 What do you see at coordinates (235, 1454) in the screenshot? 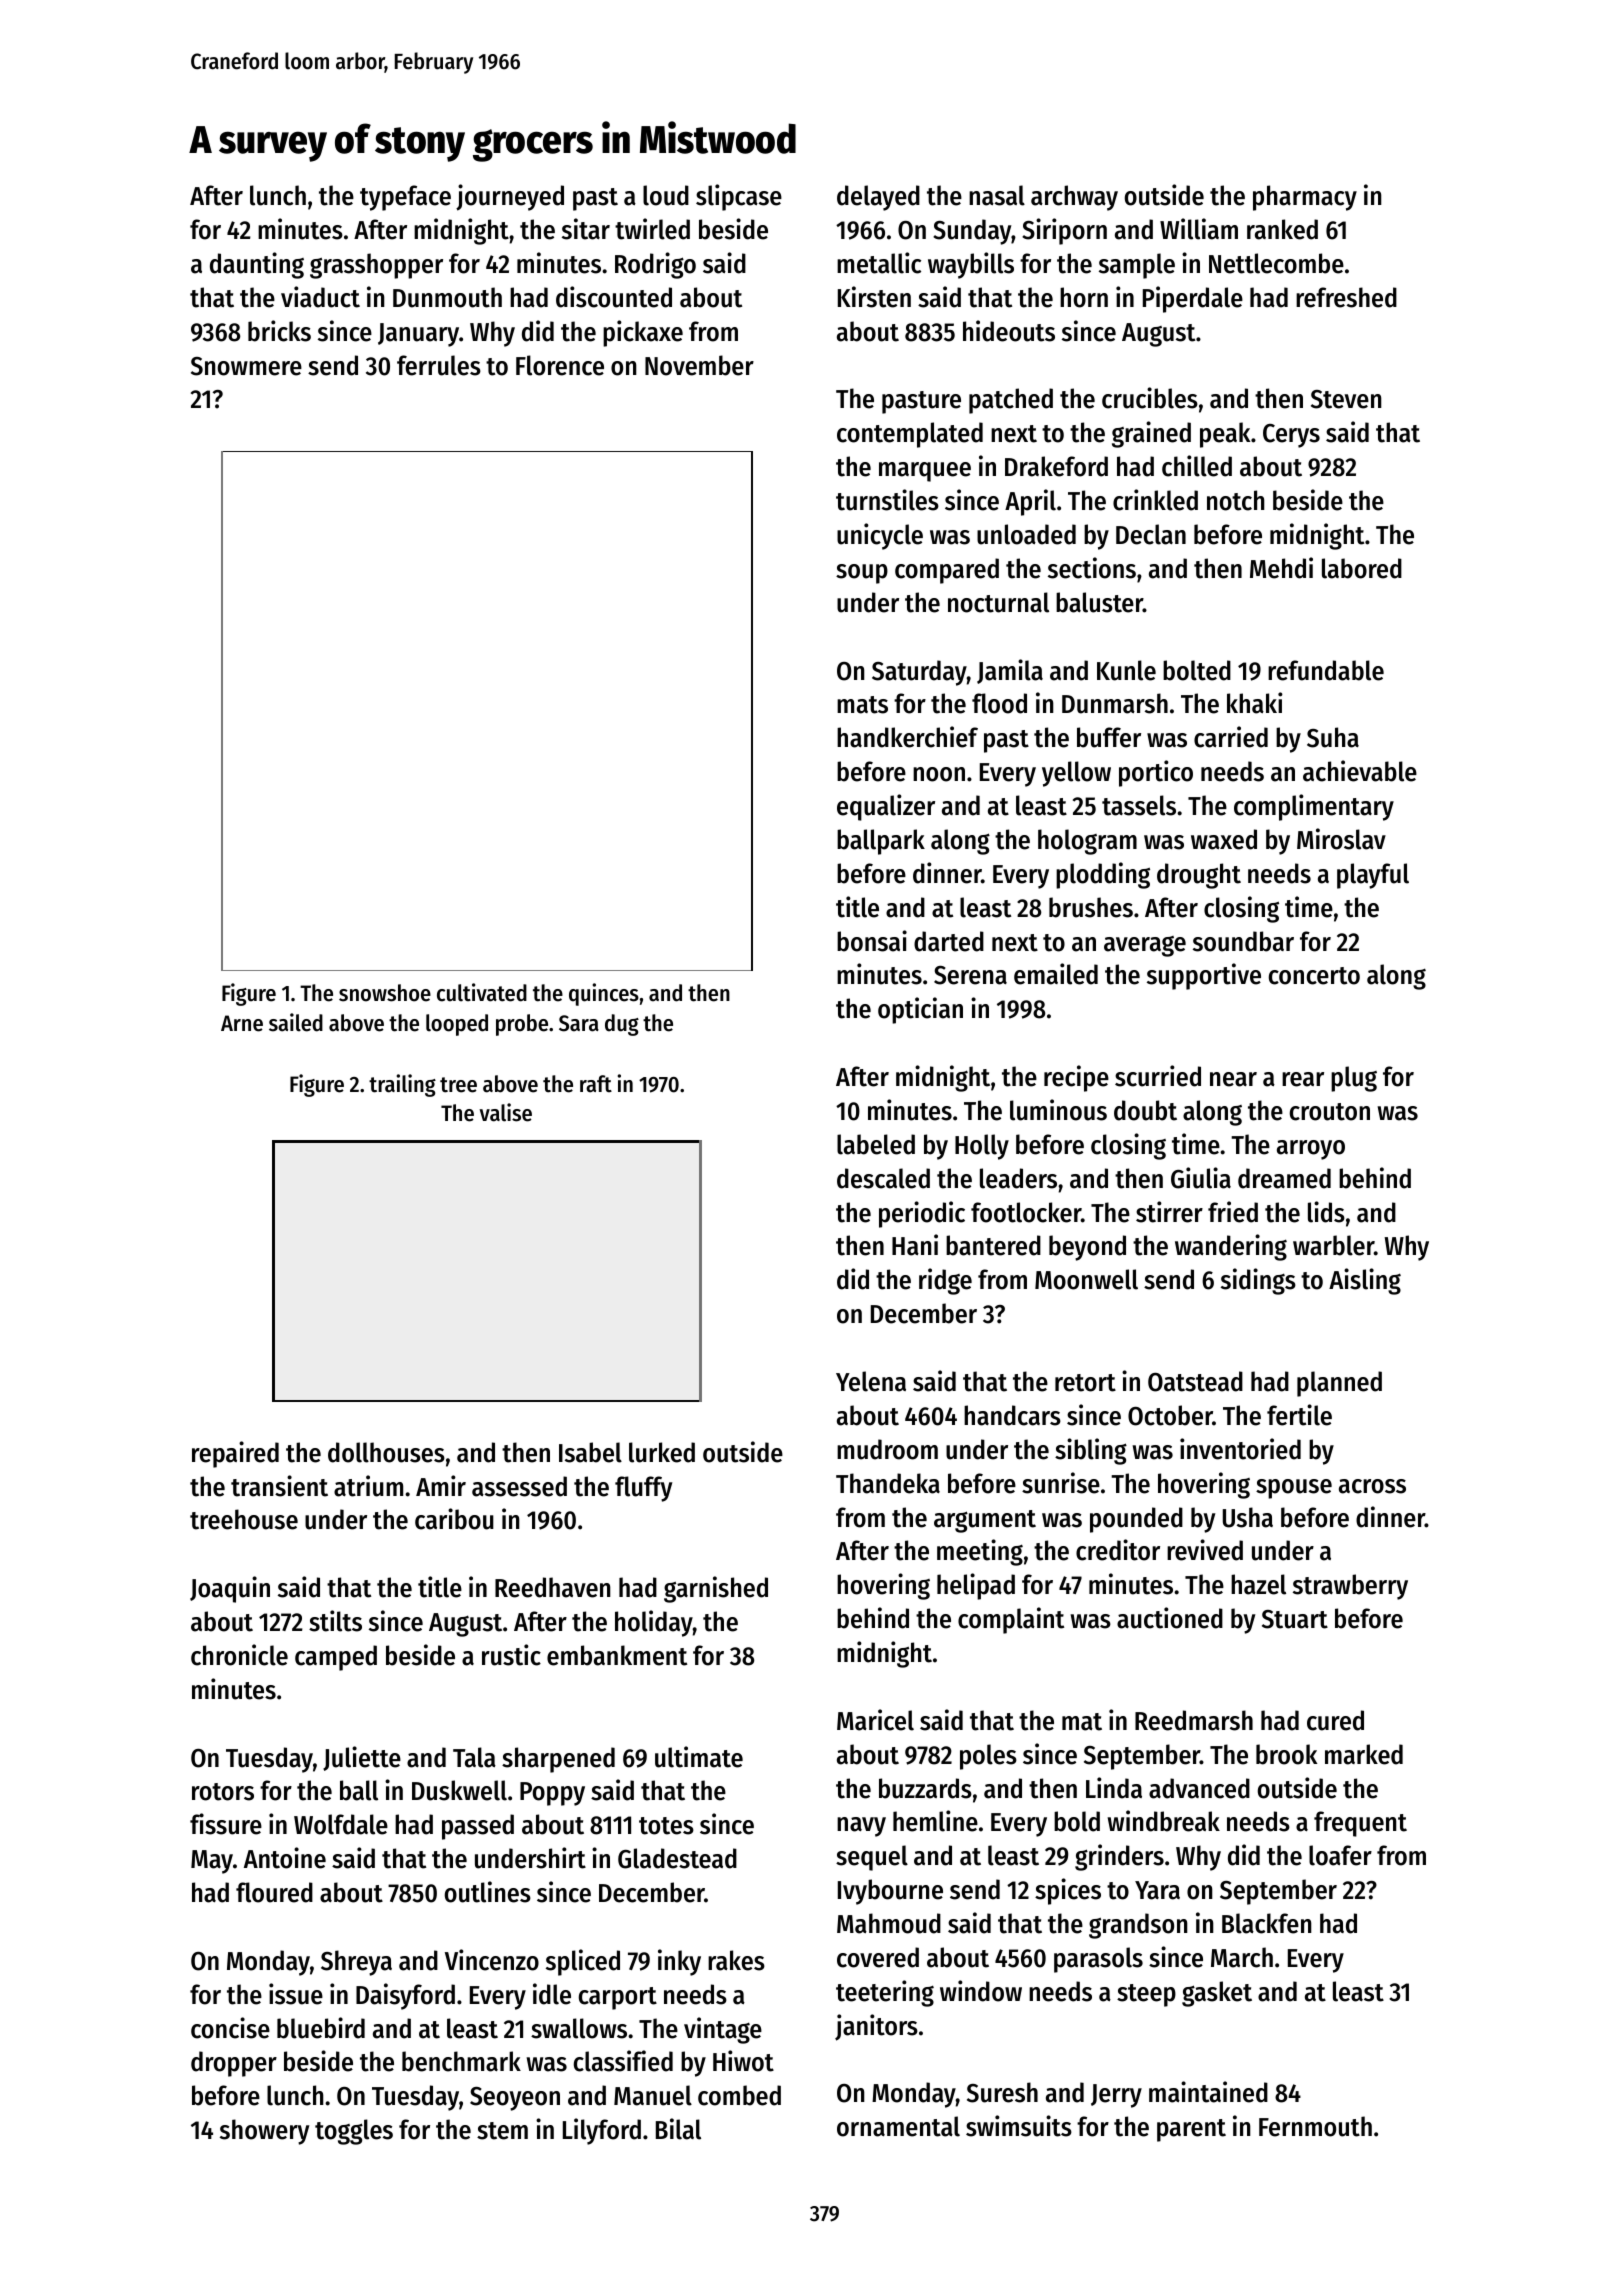
I see `repaired` at bounding box center [235, 1454].
